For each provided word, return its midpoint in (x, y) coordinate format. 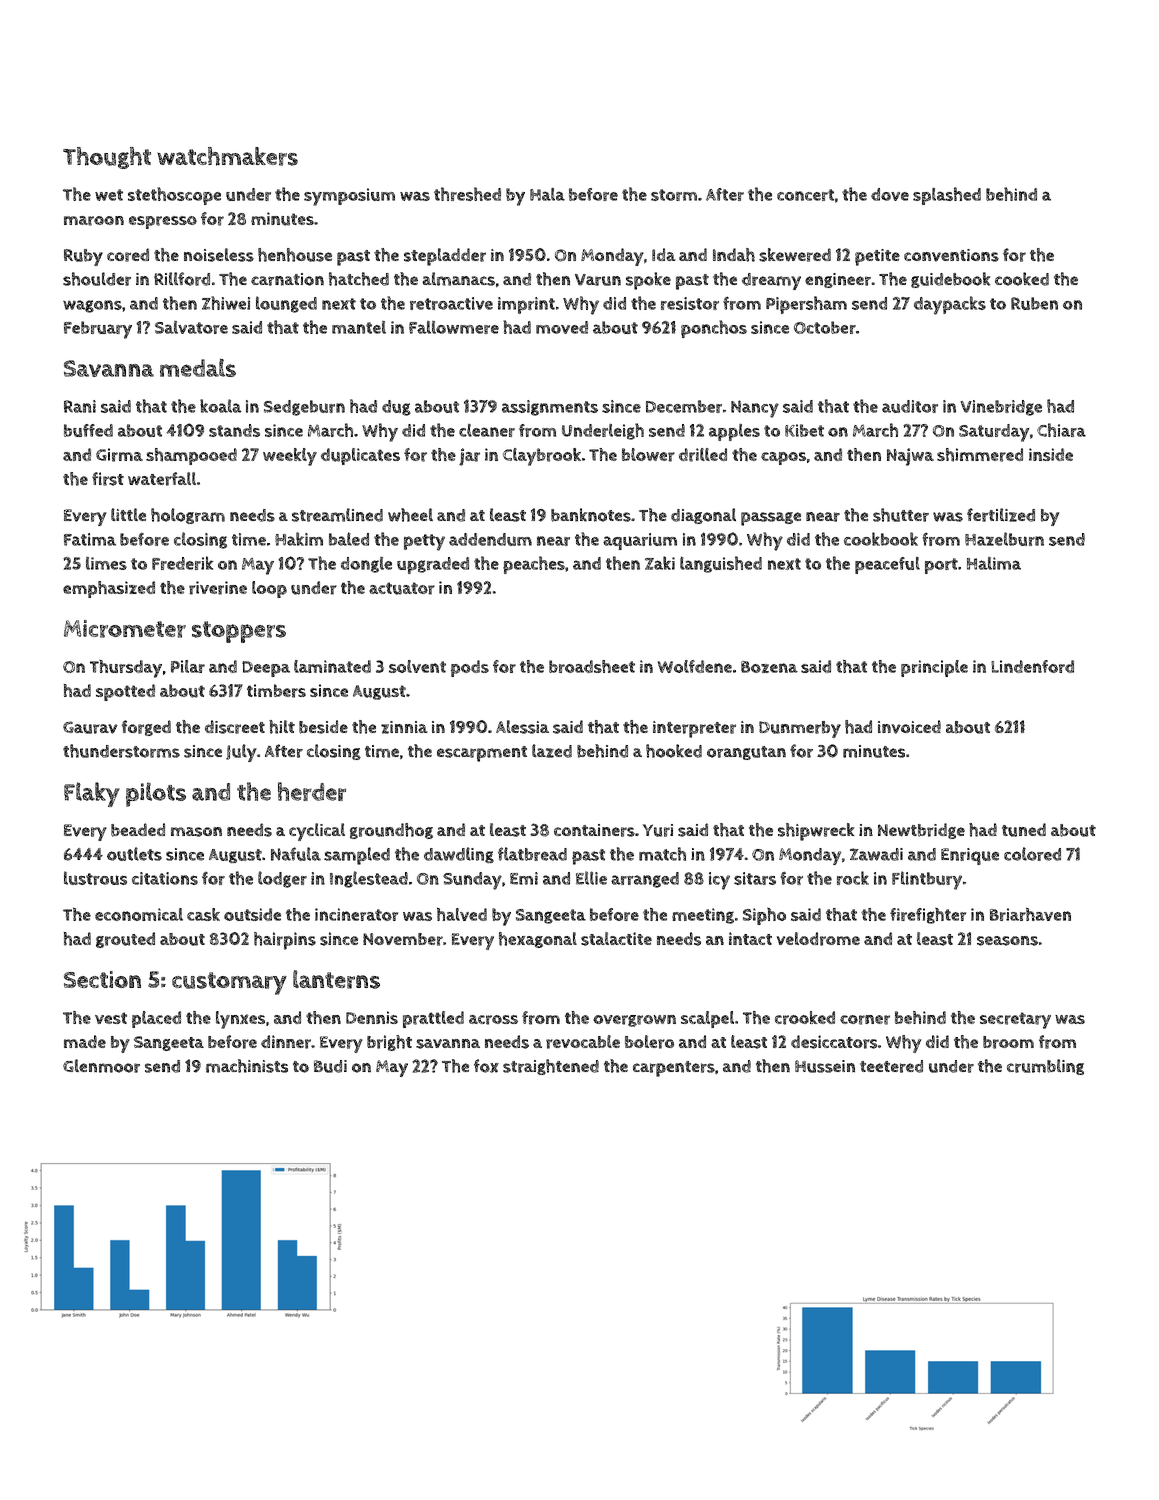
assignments (550, 408)
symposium (349, 197)
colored (1032, 854)
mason (196, 832)
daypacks (950, 305)
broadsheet (592, 666)
